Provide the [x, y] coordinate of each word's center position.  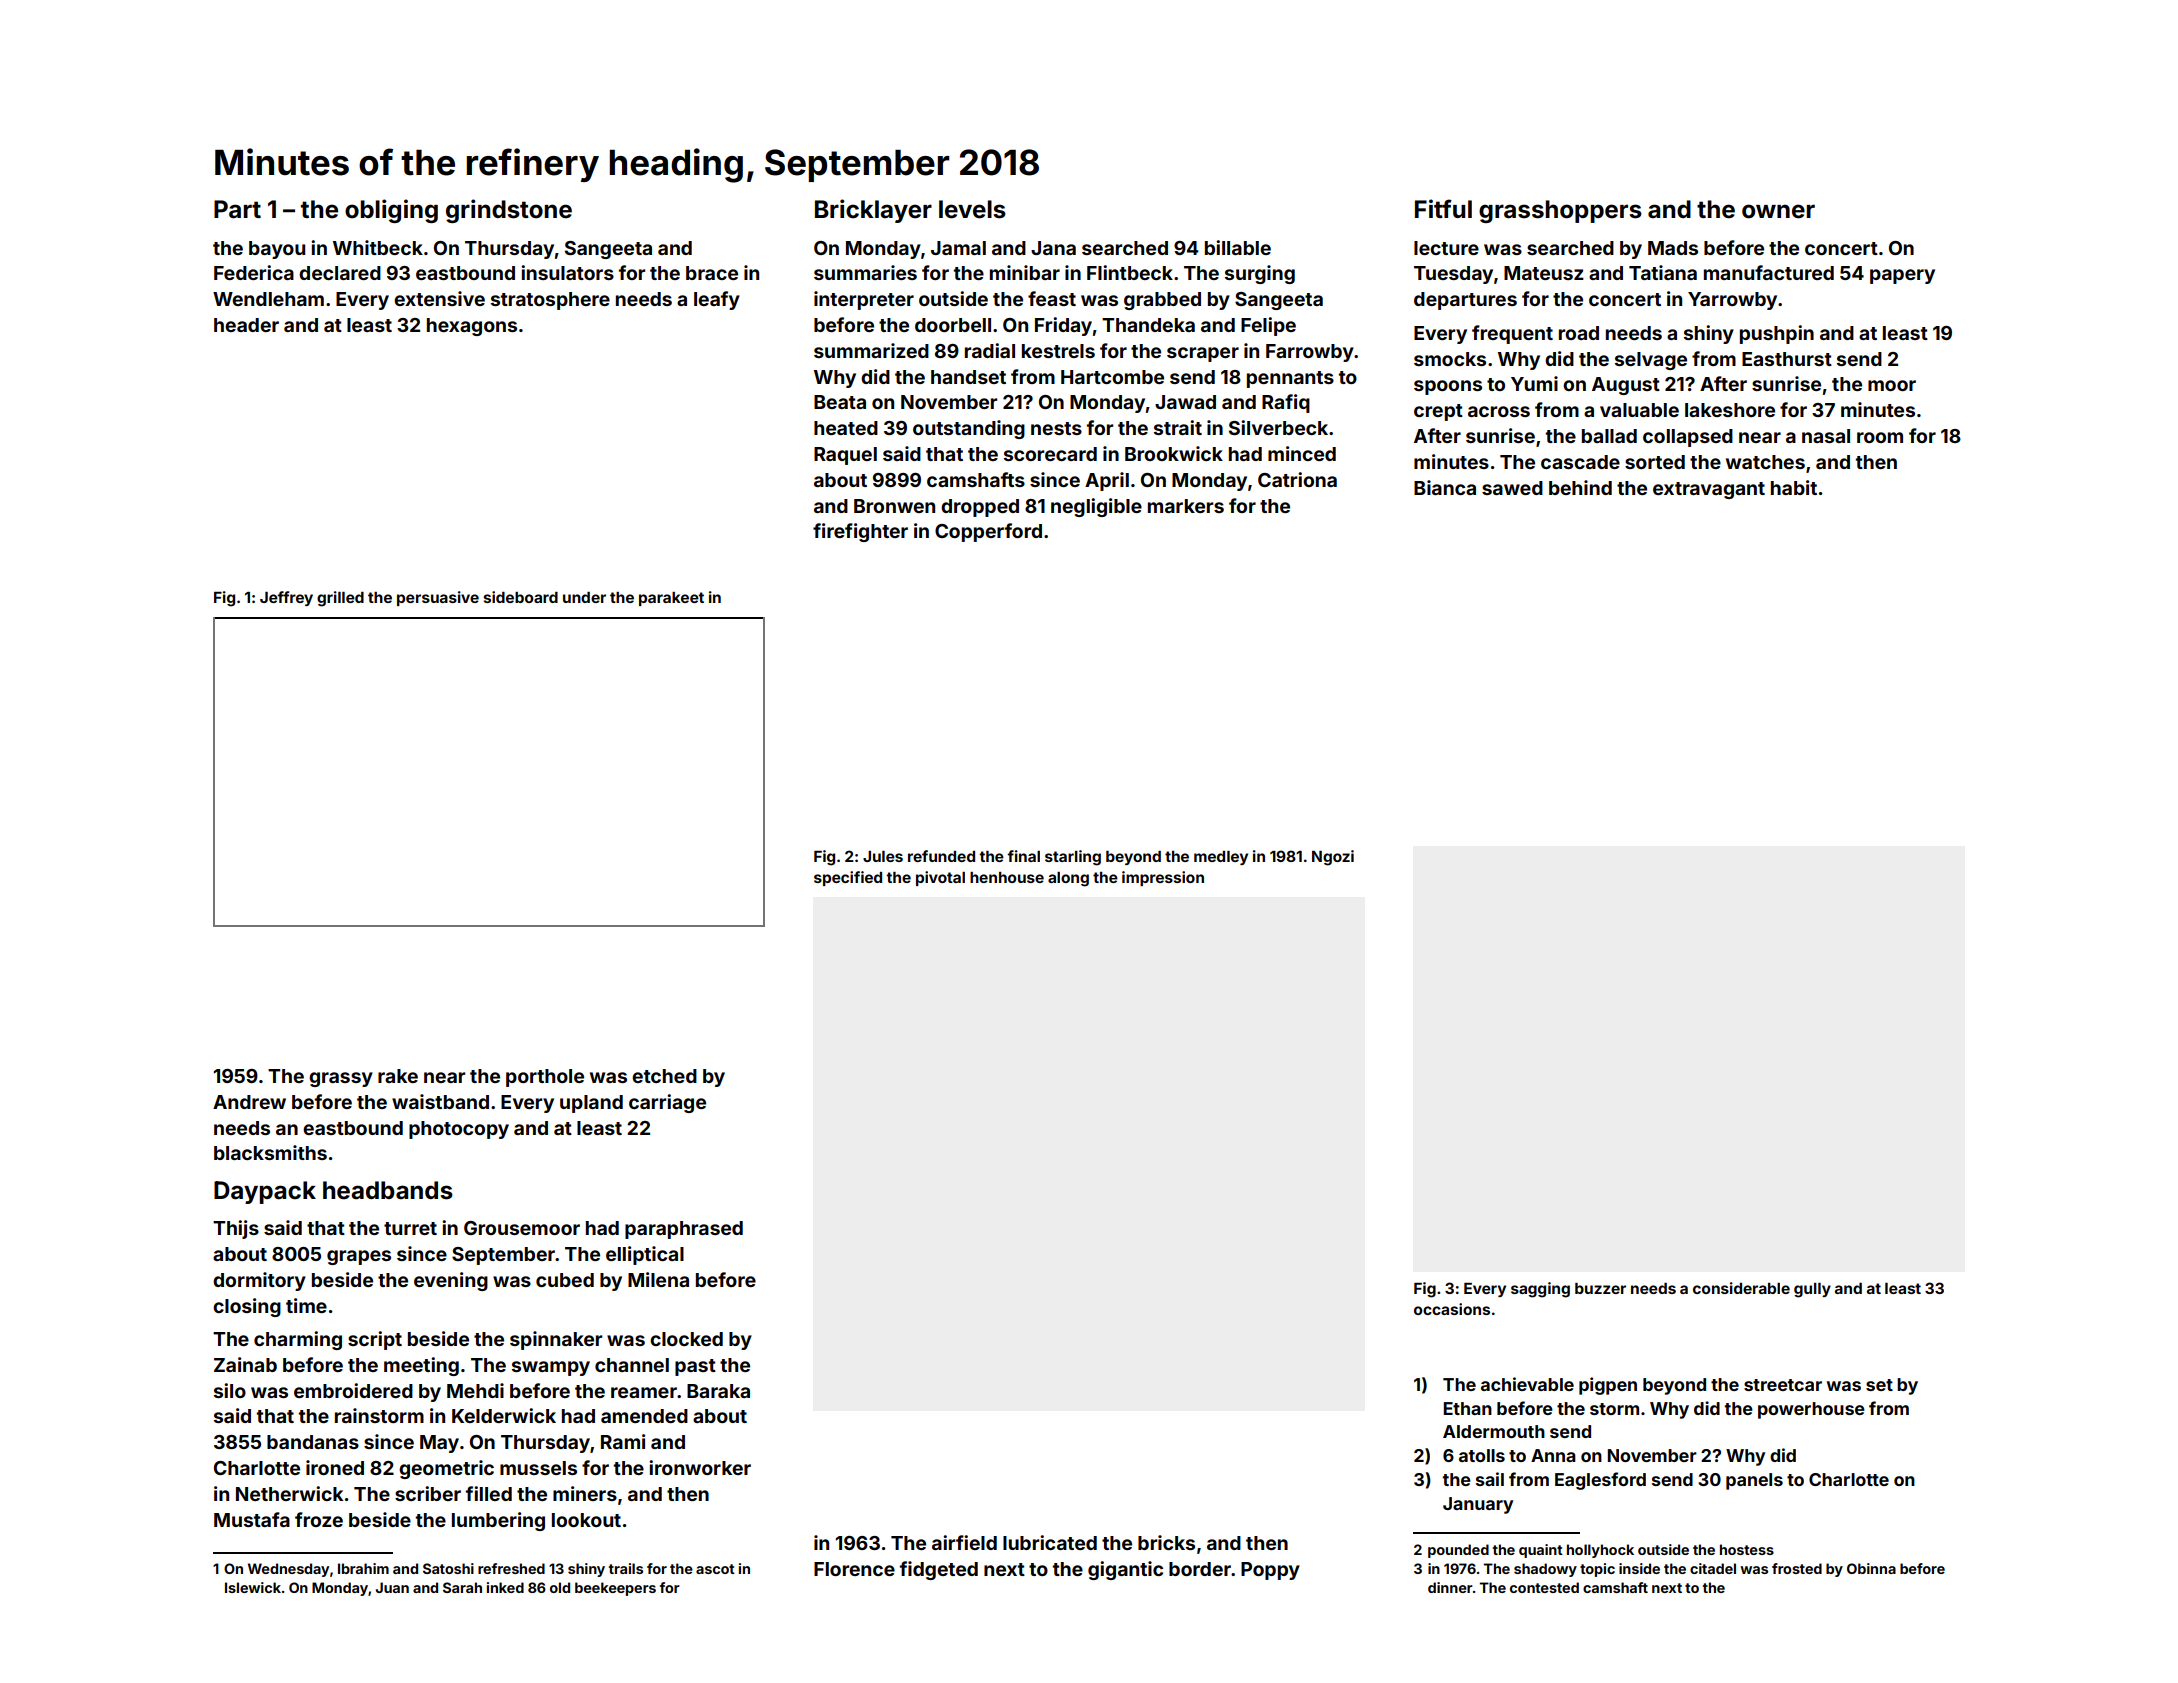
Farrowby [1310, 353]
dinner [1450, 1587]
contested [1544, 1587]
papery [1902, 276]
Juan [392, 1587]
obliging [391, 211]
